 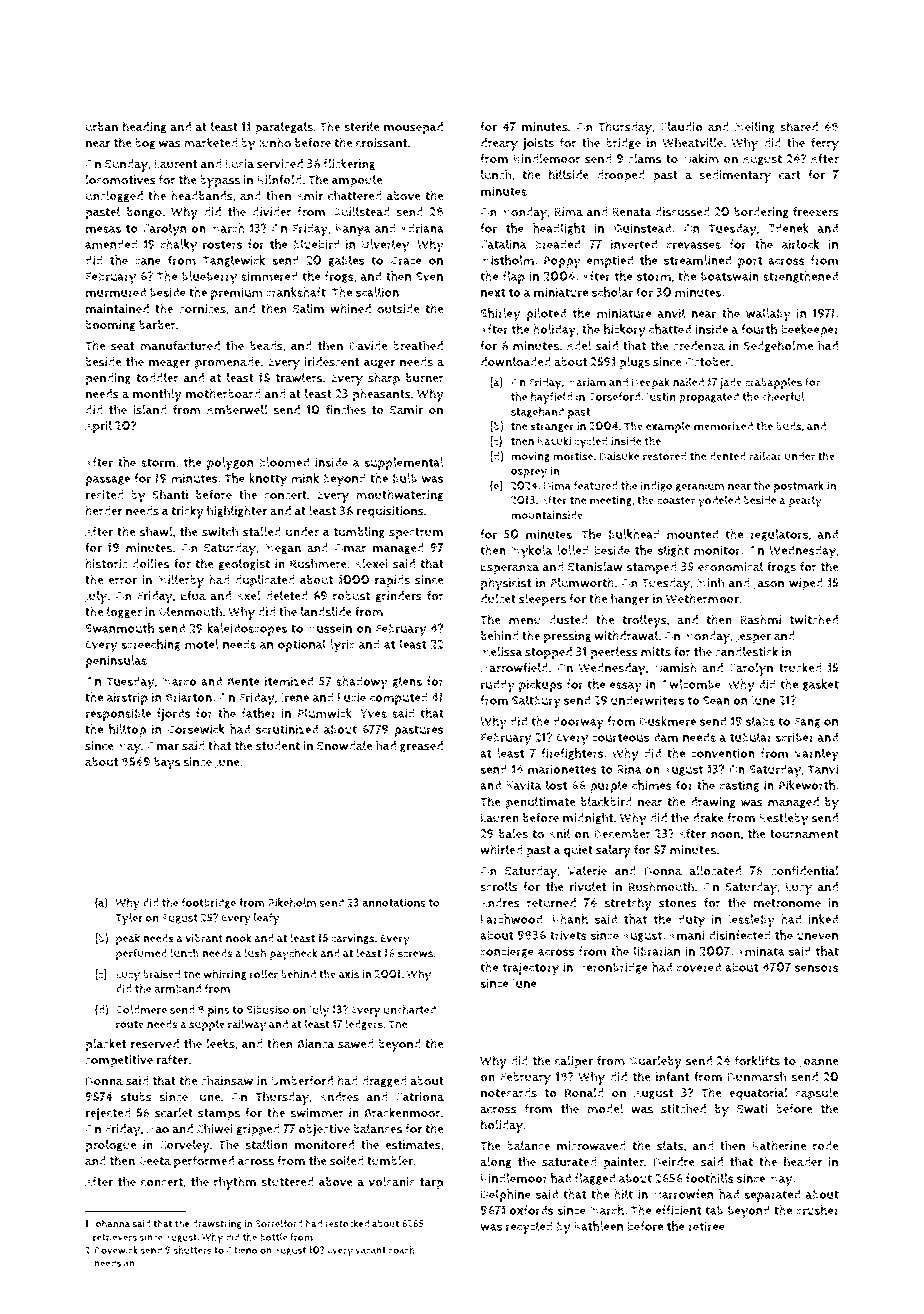 I want to click on drooped, so click(x=621, y=176).
